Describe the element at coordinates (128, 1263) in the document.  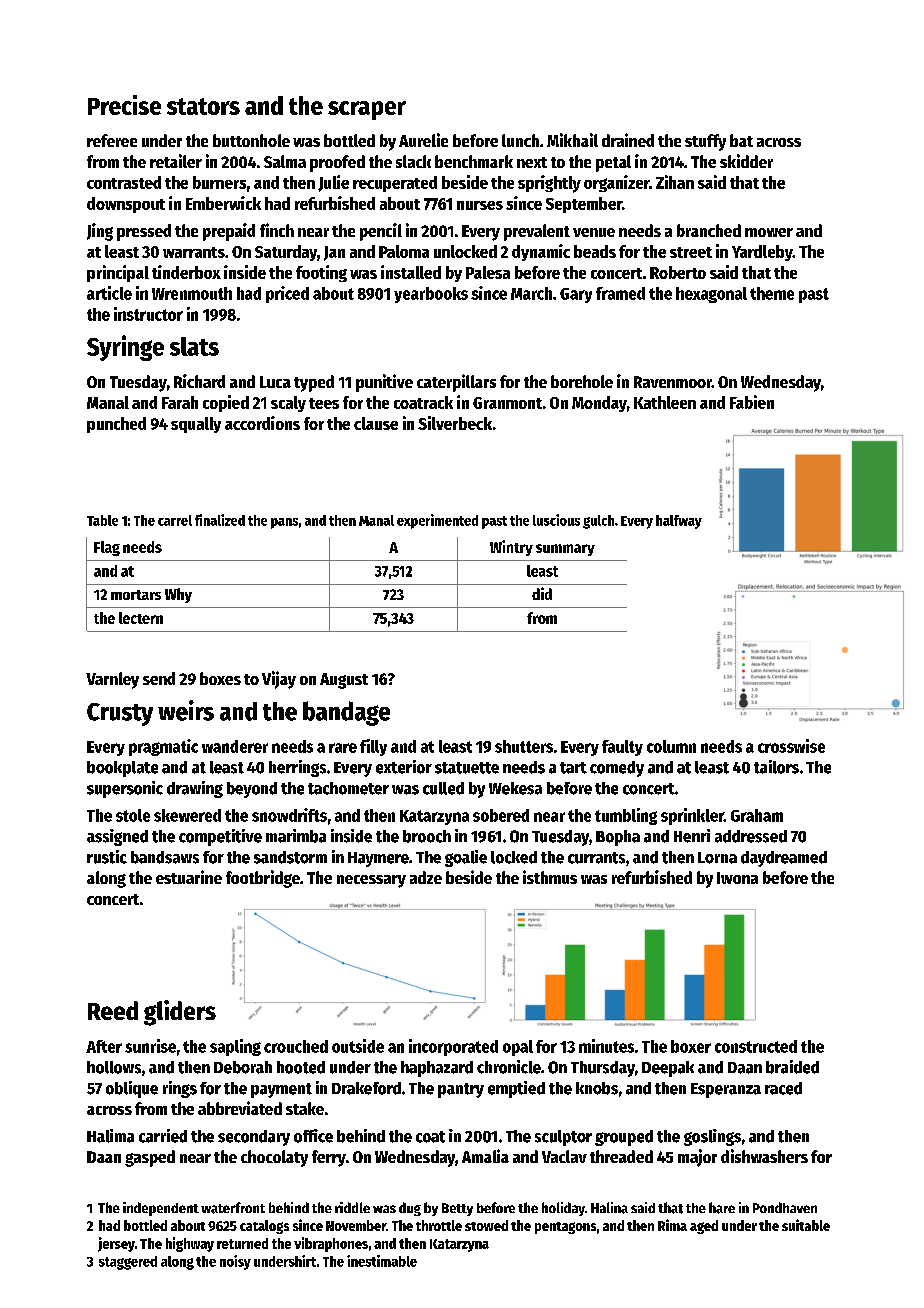
I see `staggered` at that location.
